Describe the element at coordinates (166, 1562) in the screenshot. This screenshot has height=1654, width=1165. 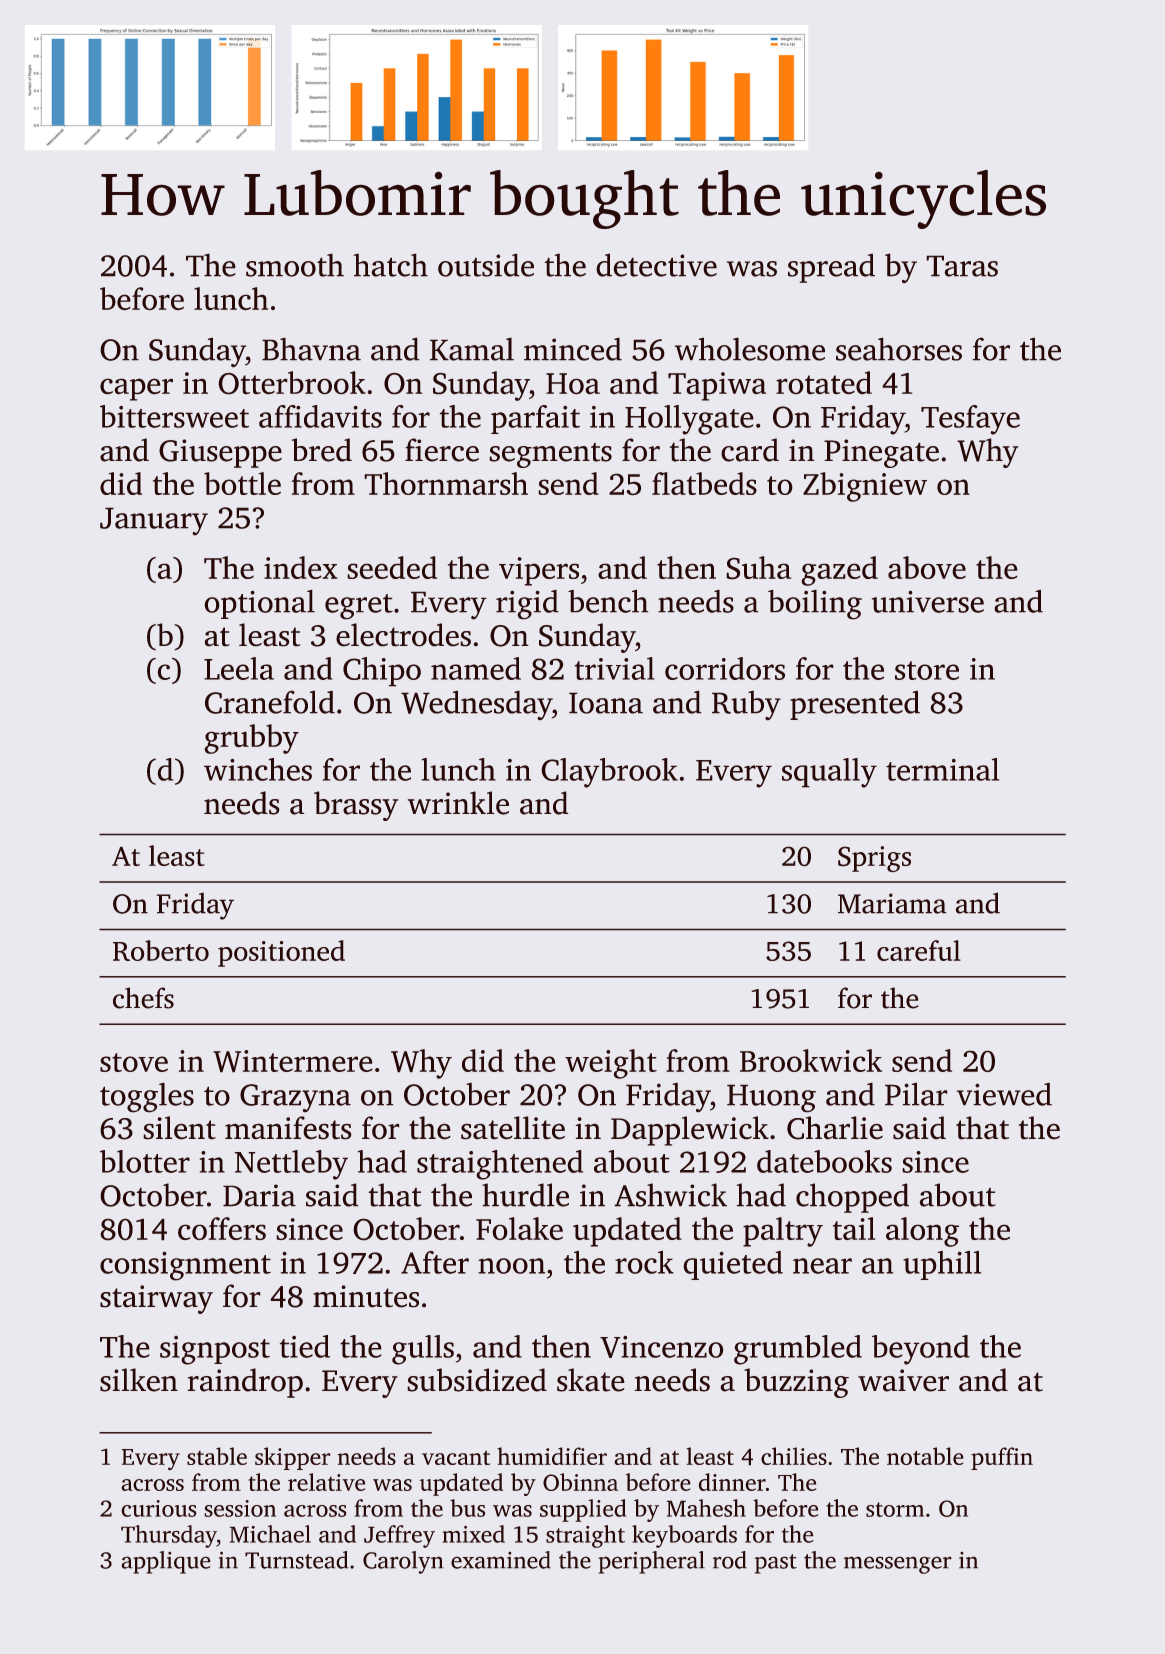
I see `applique` at that location.
